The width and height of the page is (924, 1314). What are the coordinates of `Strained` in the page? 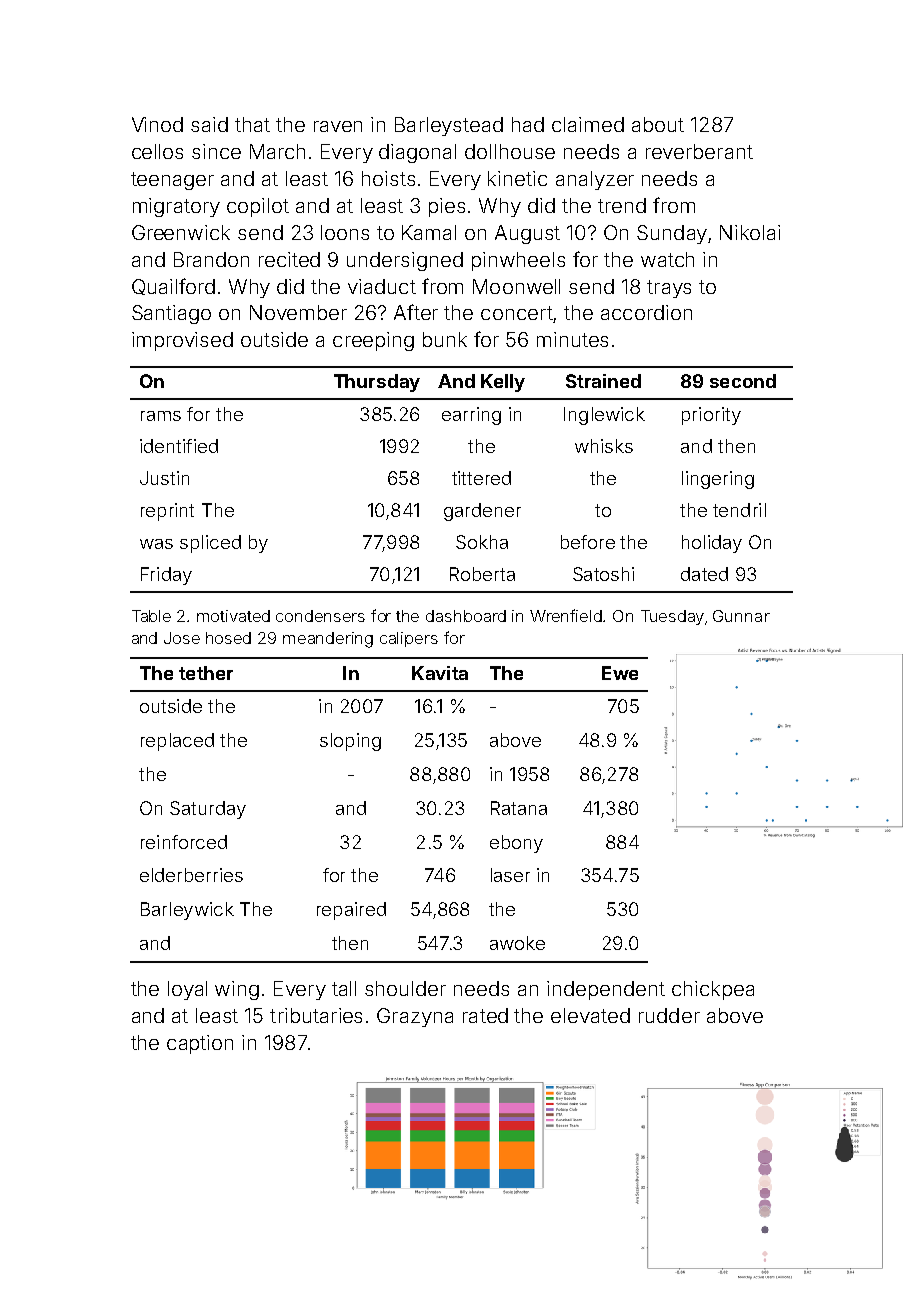 It's located at (603, 381).
